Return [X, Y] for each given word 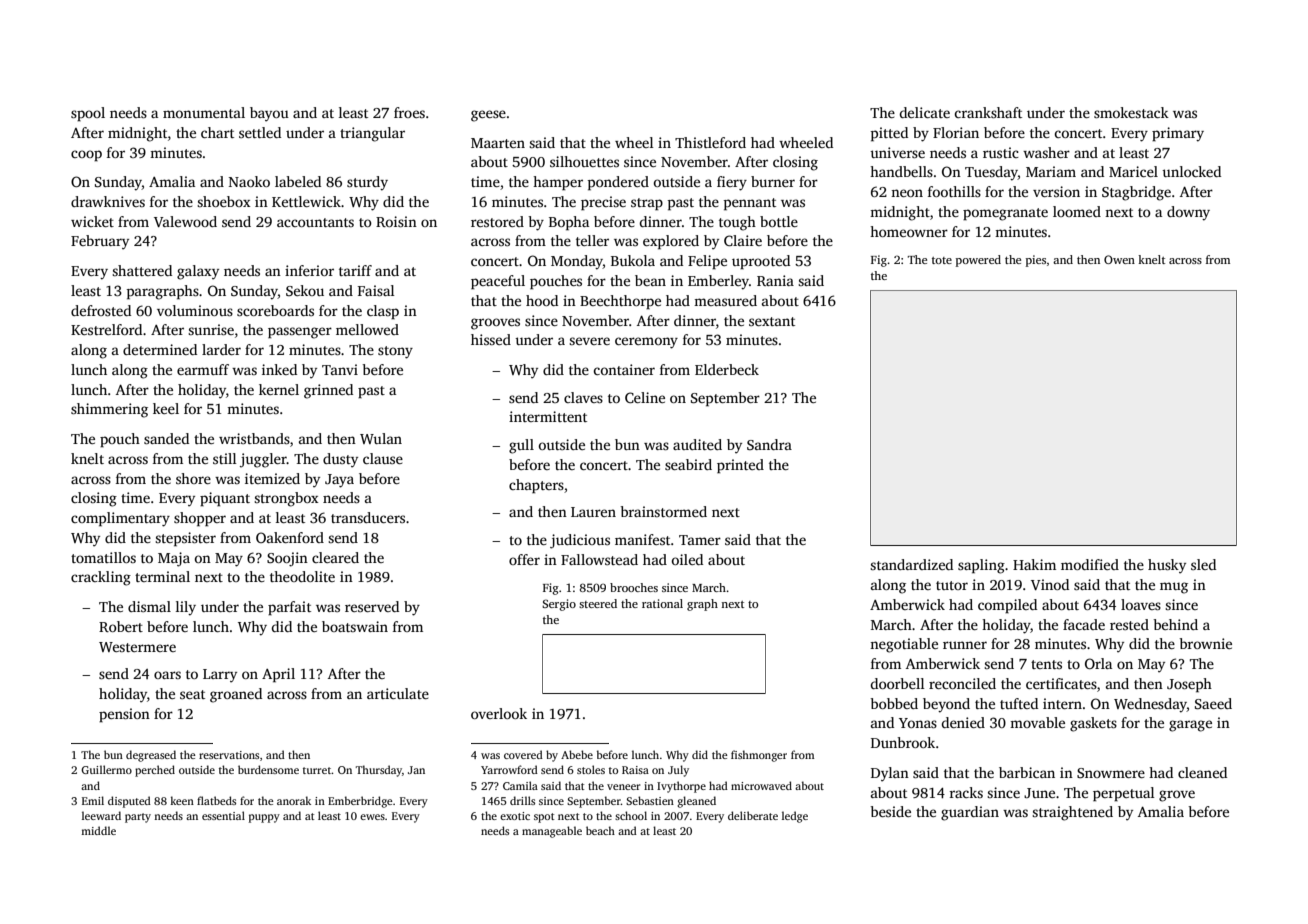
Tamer [700, 540]
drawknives [108, 201]
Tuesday [991, 173]
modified [1090, 564]
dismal [149, 606]
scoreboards [275, 310]
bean [650, 280]
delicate [924, 112]
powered [978, 261]
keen [182, 800]
